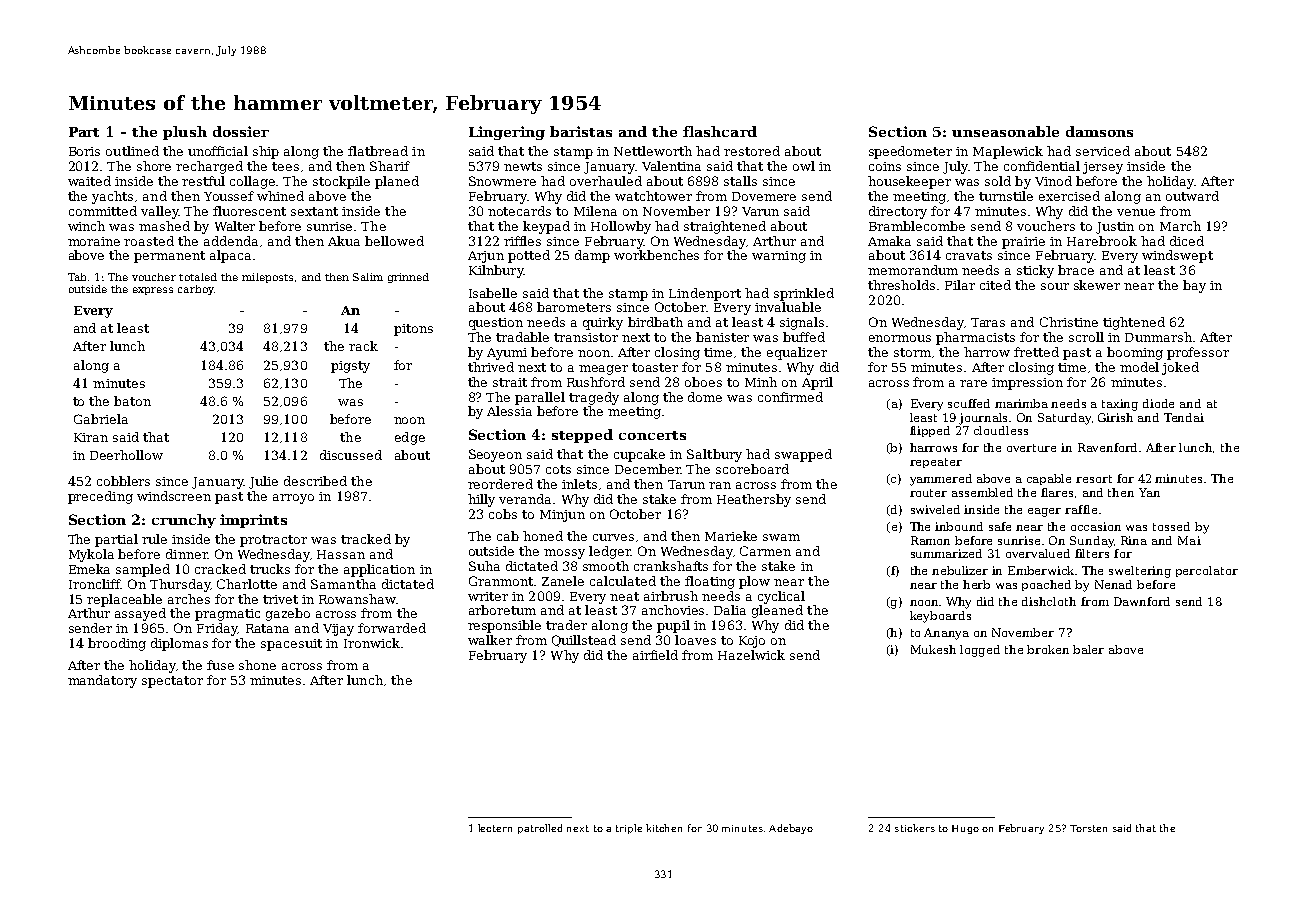 The height and width of the image is (924, 1308). Describe the element at coordinates (655, 322) in the image. I see `birdbath` at that location.
